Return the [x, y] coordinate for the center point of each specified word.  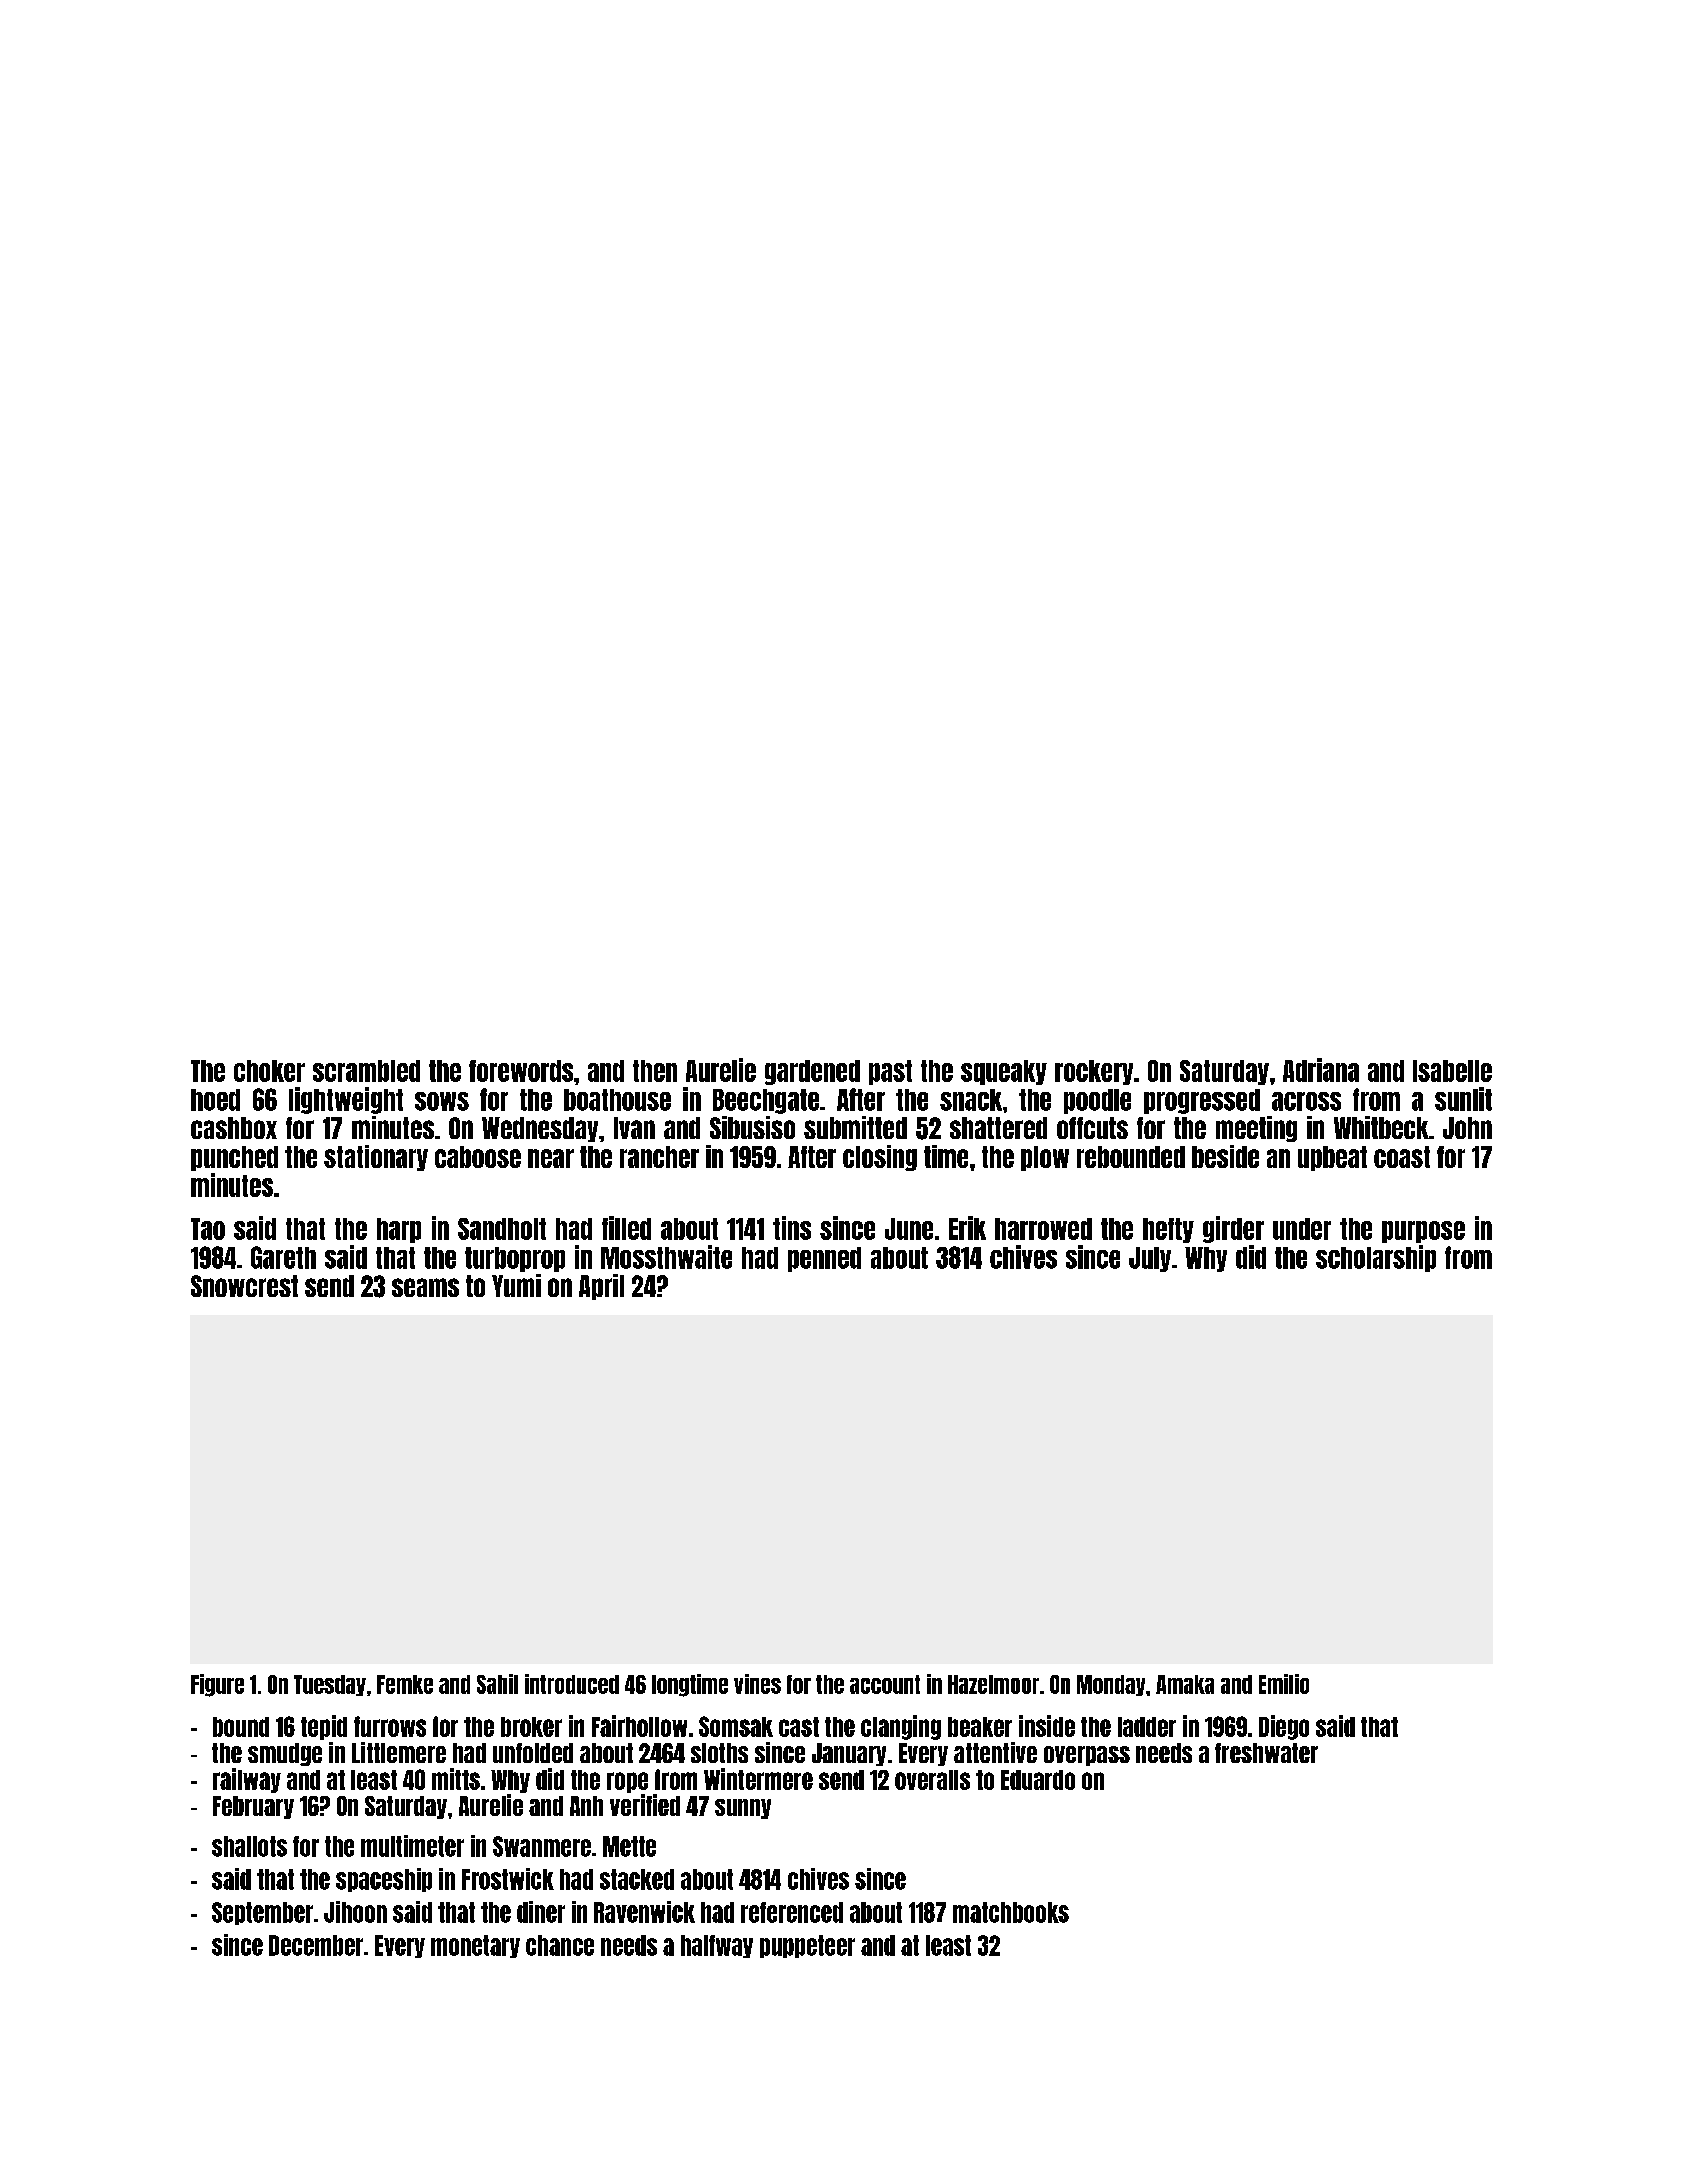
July [1150, 1259]
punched [234, 1158]
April [601, 1287]
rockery [1094, 1072]
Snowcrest [244, 1286]
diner [541, 1912]
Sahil [497, 1684]
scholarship [1376, 1258]
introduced [572, 1684]
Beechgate [766, 1101]
